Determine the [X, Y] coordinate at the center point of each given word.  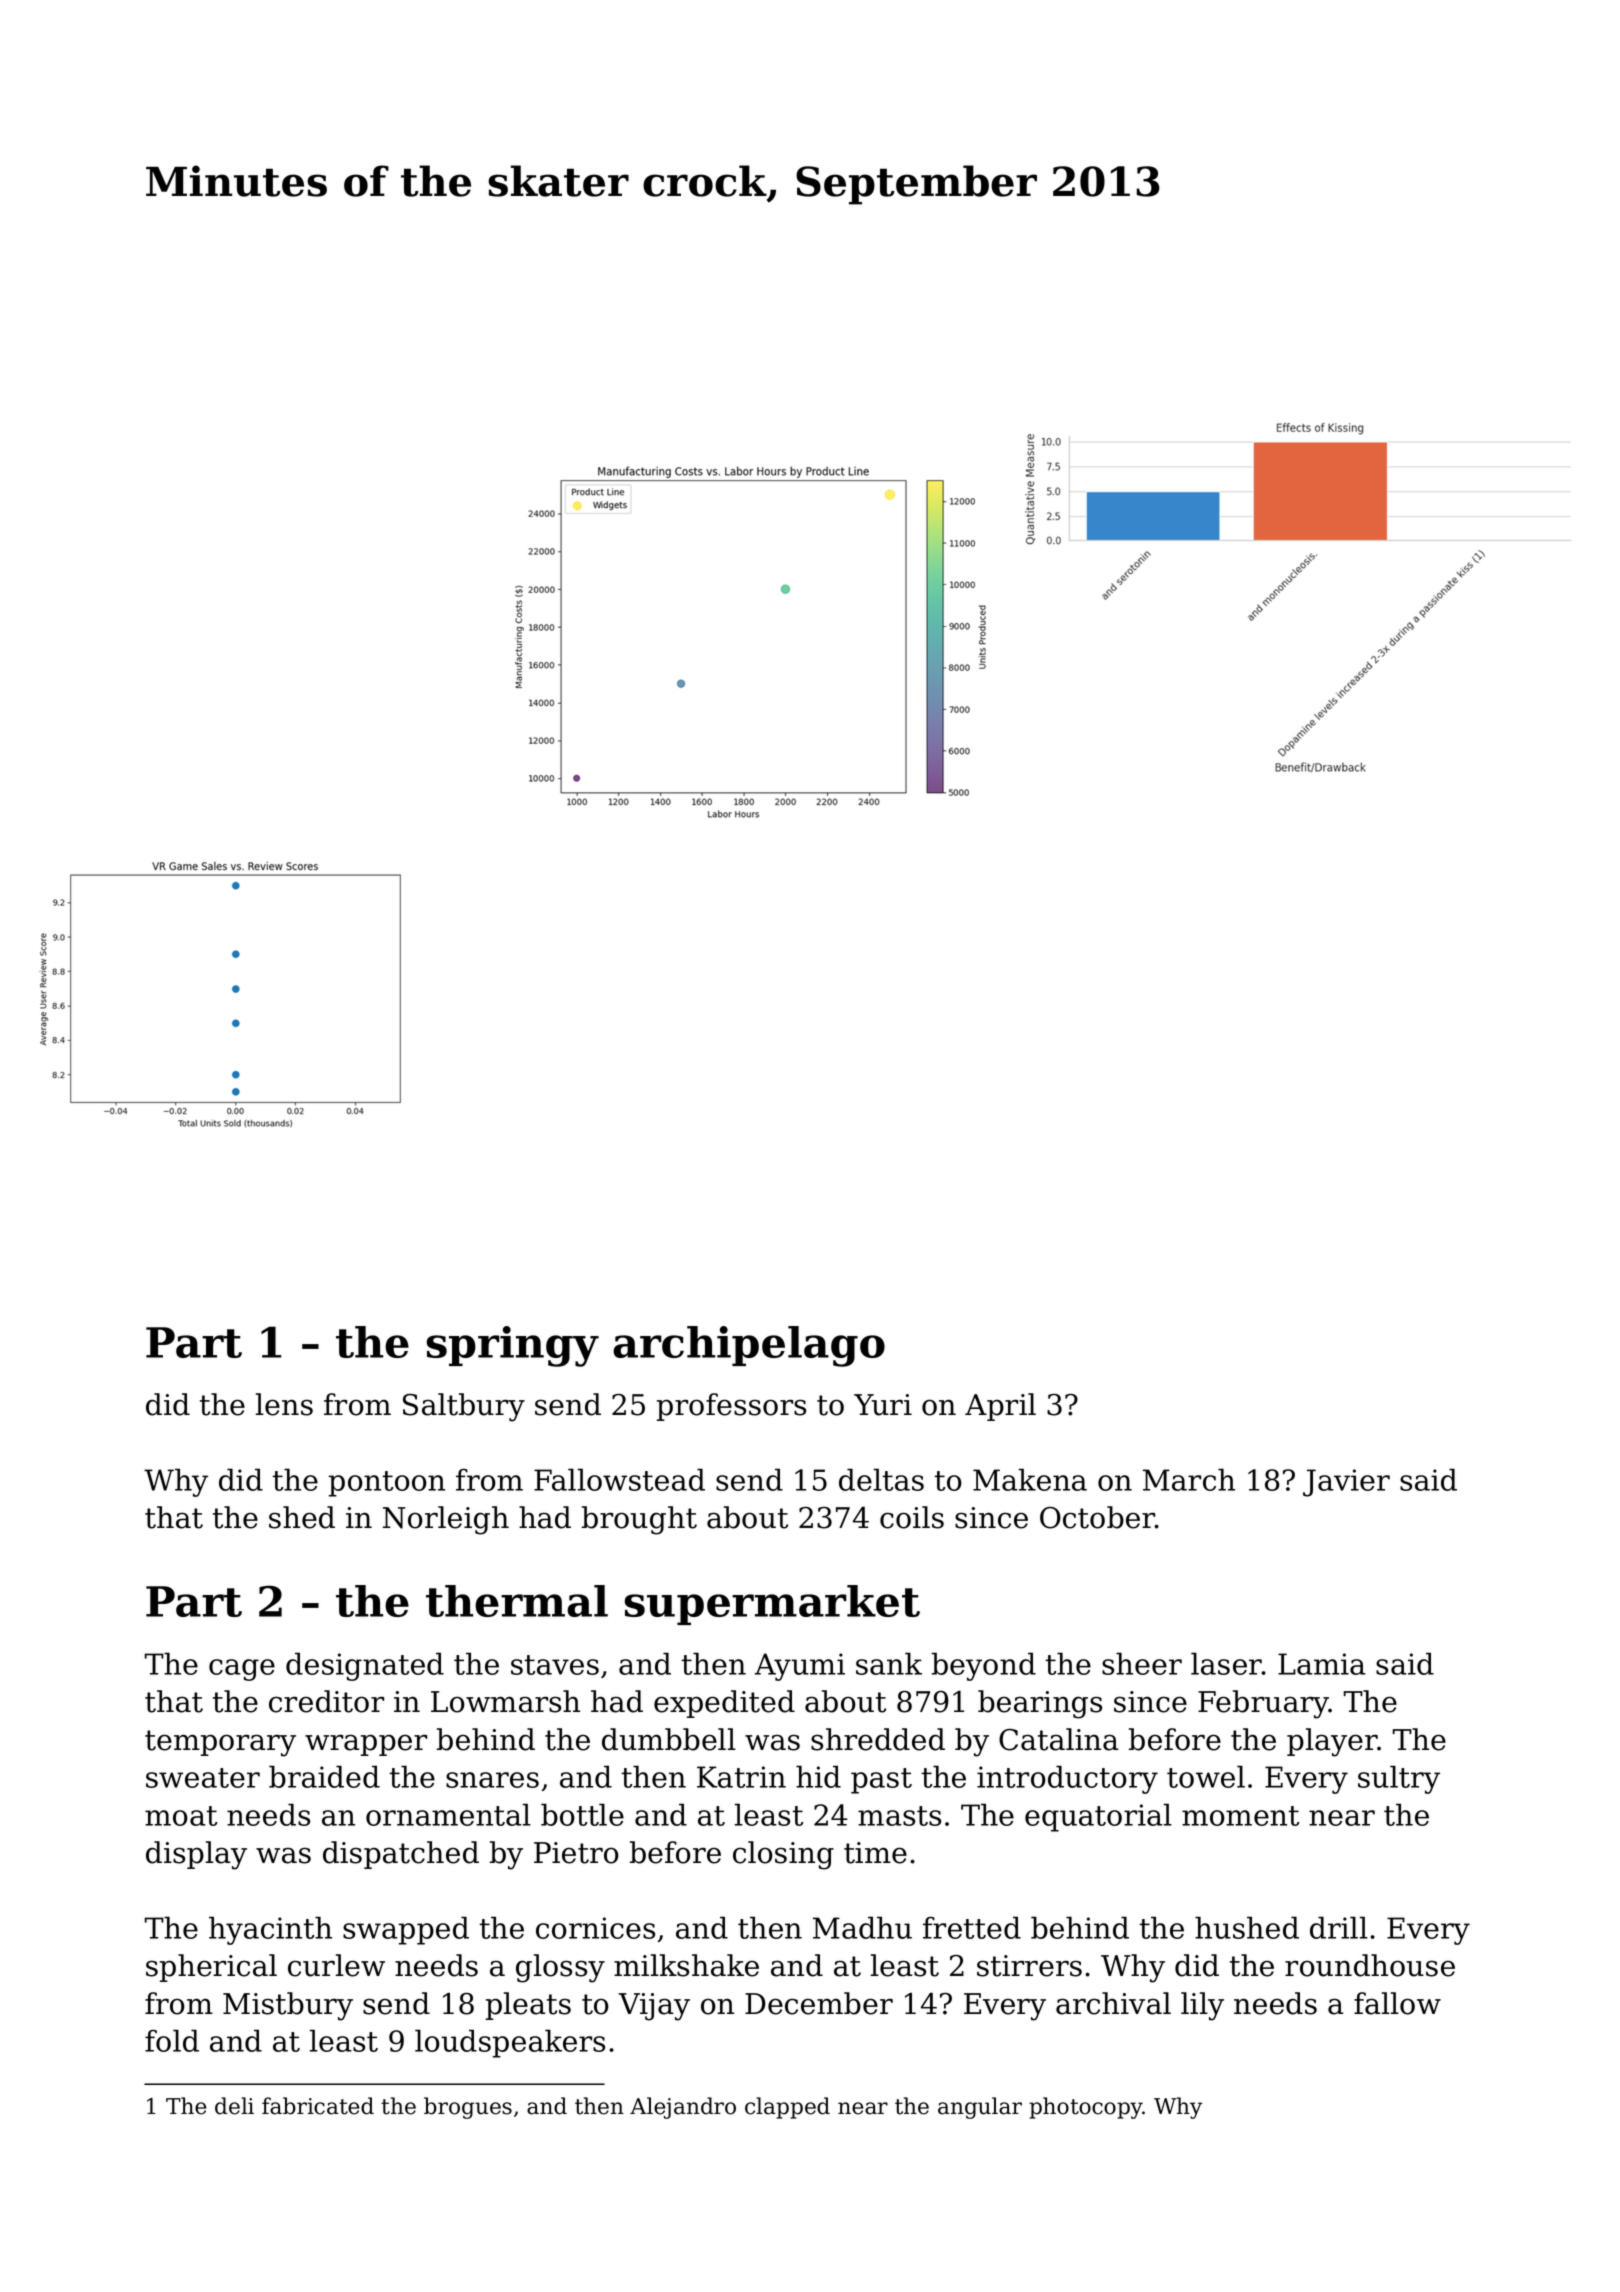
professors [731, 1407]
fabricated [318, 2106]
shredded [878, 1739]
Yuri [883, 1405]
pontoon [387, 1484]
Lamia [1322, 1664]
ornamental [448, 1814]
